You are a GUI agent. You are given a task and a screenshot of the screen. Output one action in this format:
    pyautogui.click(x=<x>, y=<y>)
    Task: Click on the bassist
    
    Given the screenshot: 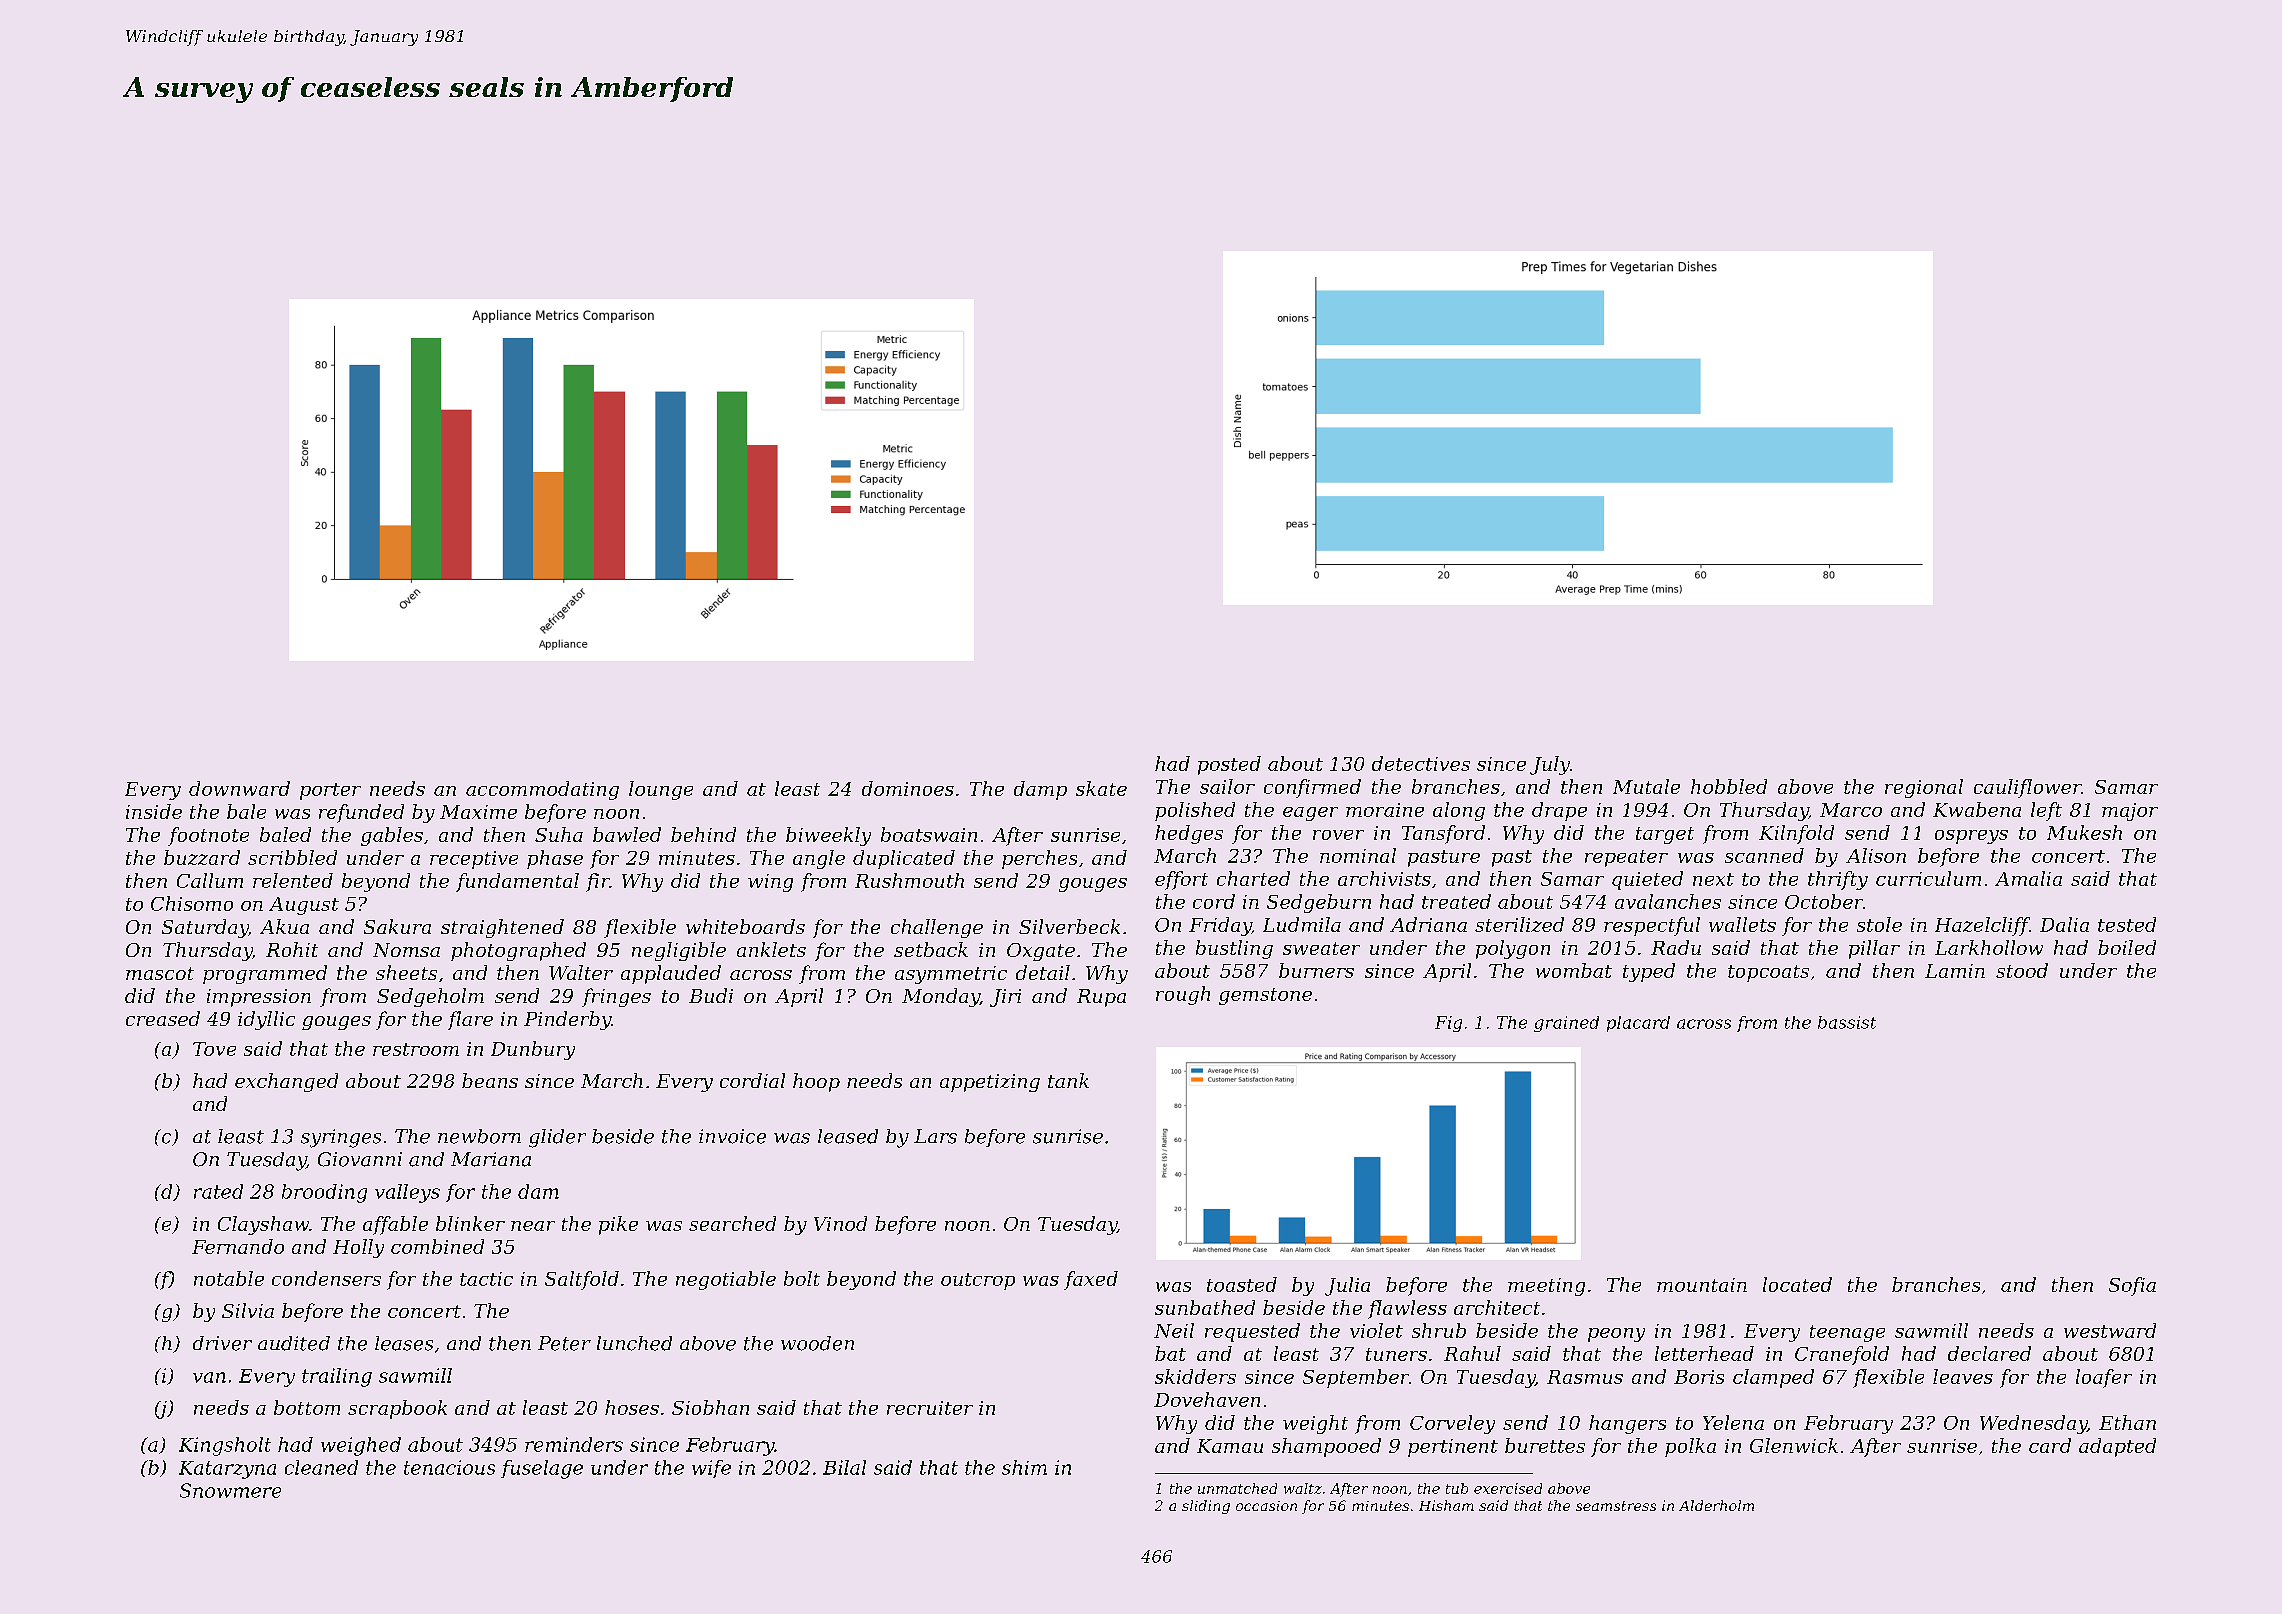 What is the action you would take?
    pyautogui.click(x=1847, y=1022)
